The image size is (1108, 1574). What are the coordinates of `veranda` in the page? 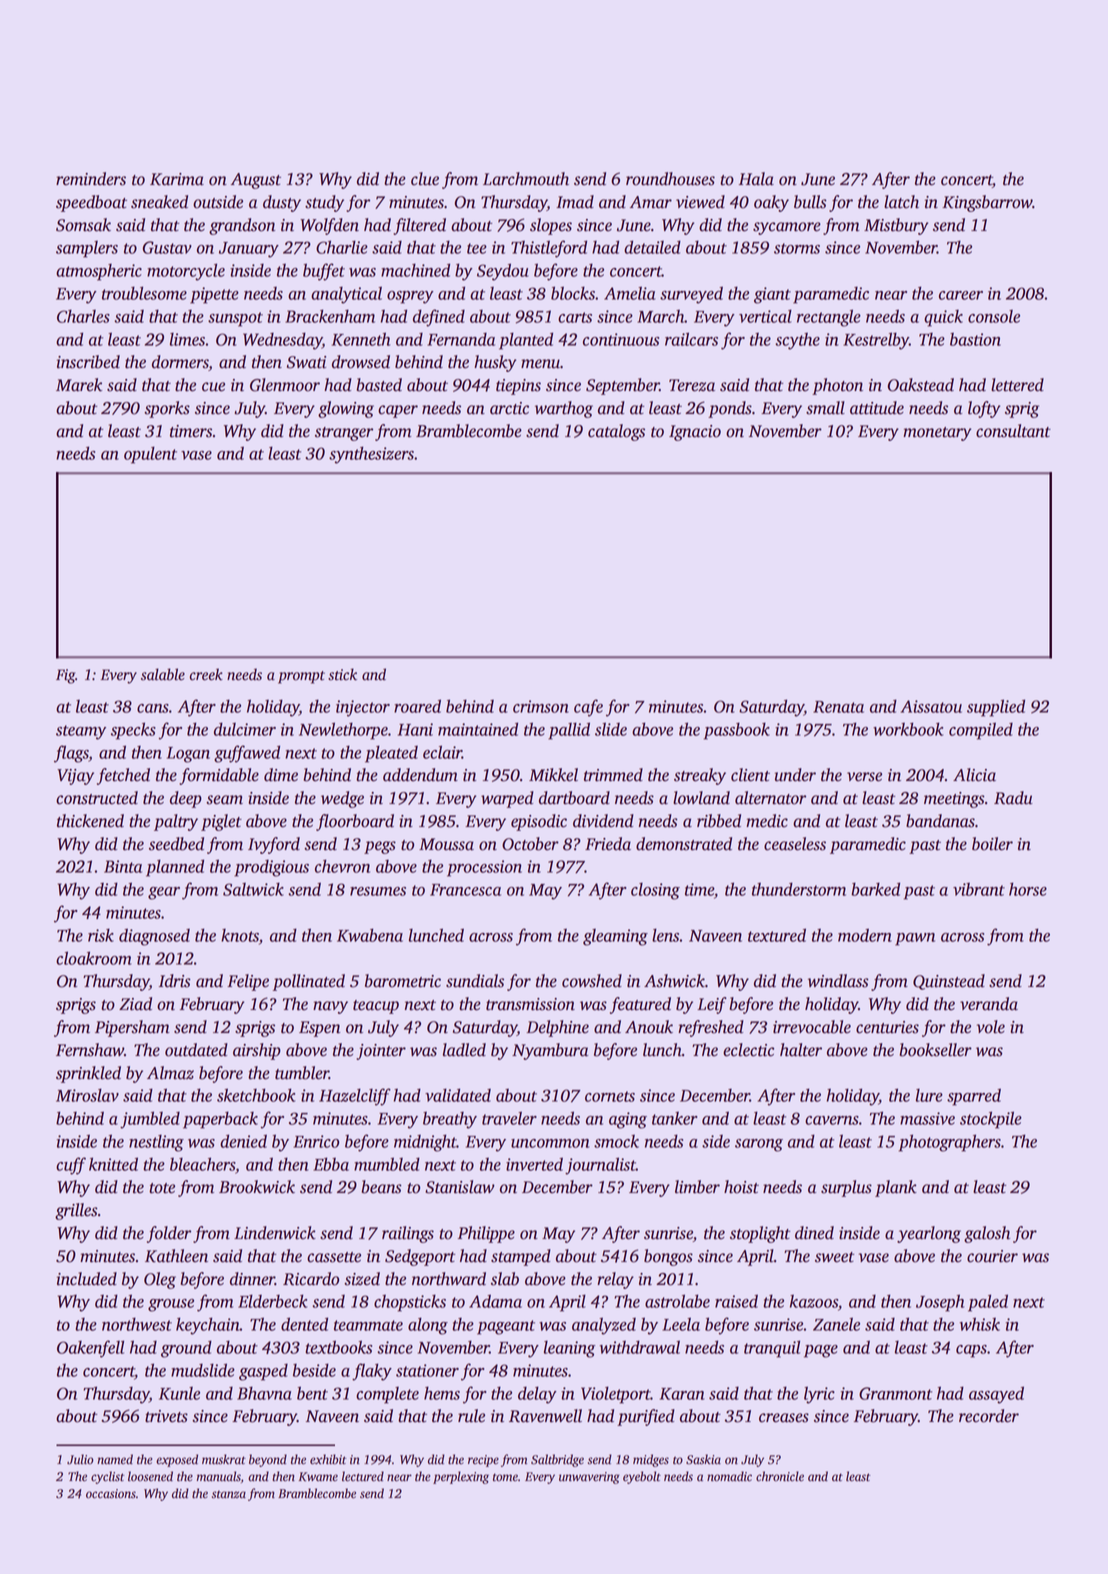 It's located at (989, 1004).
